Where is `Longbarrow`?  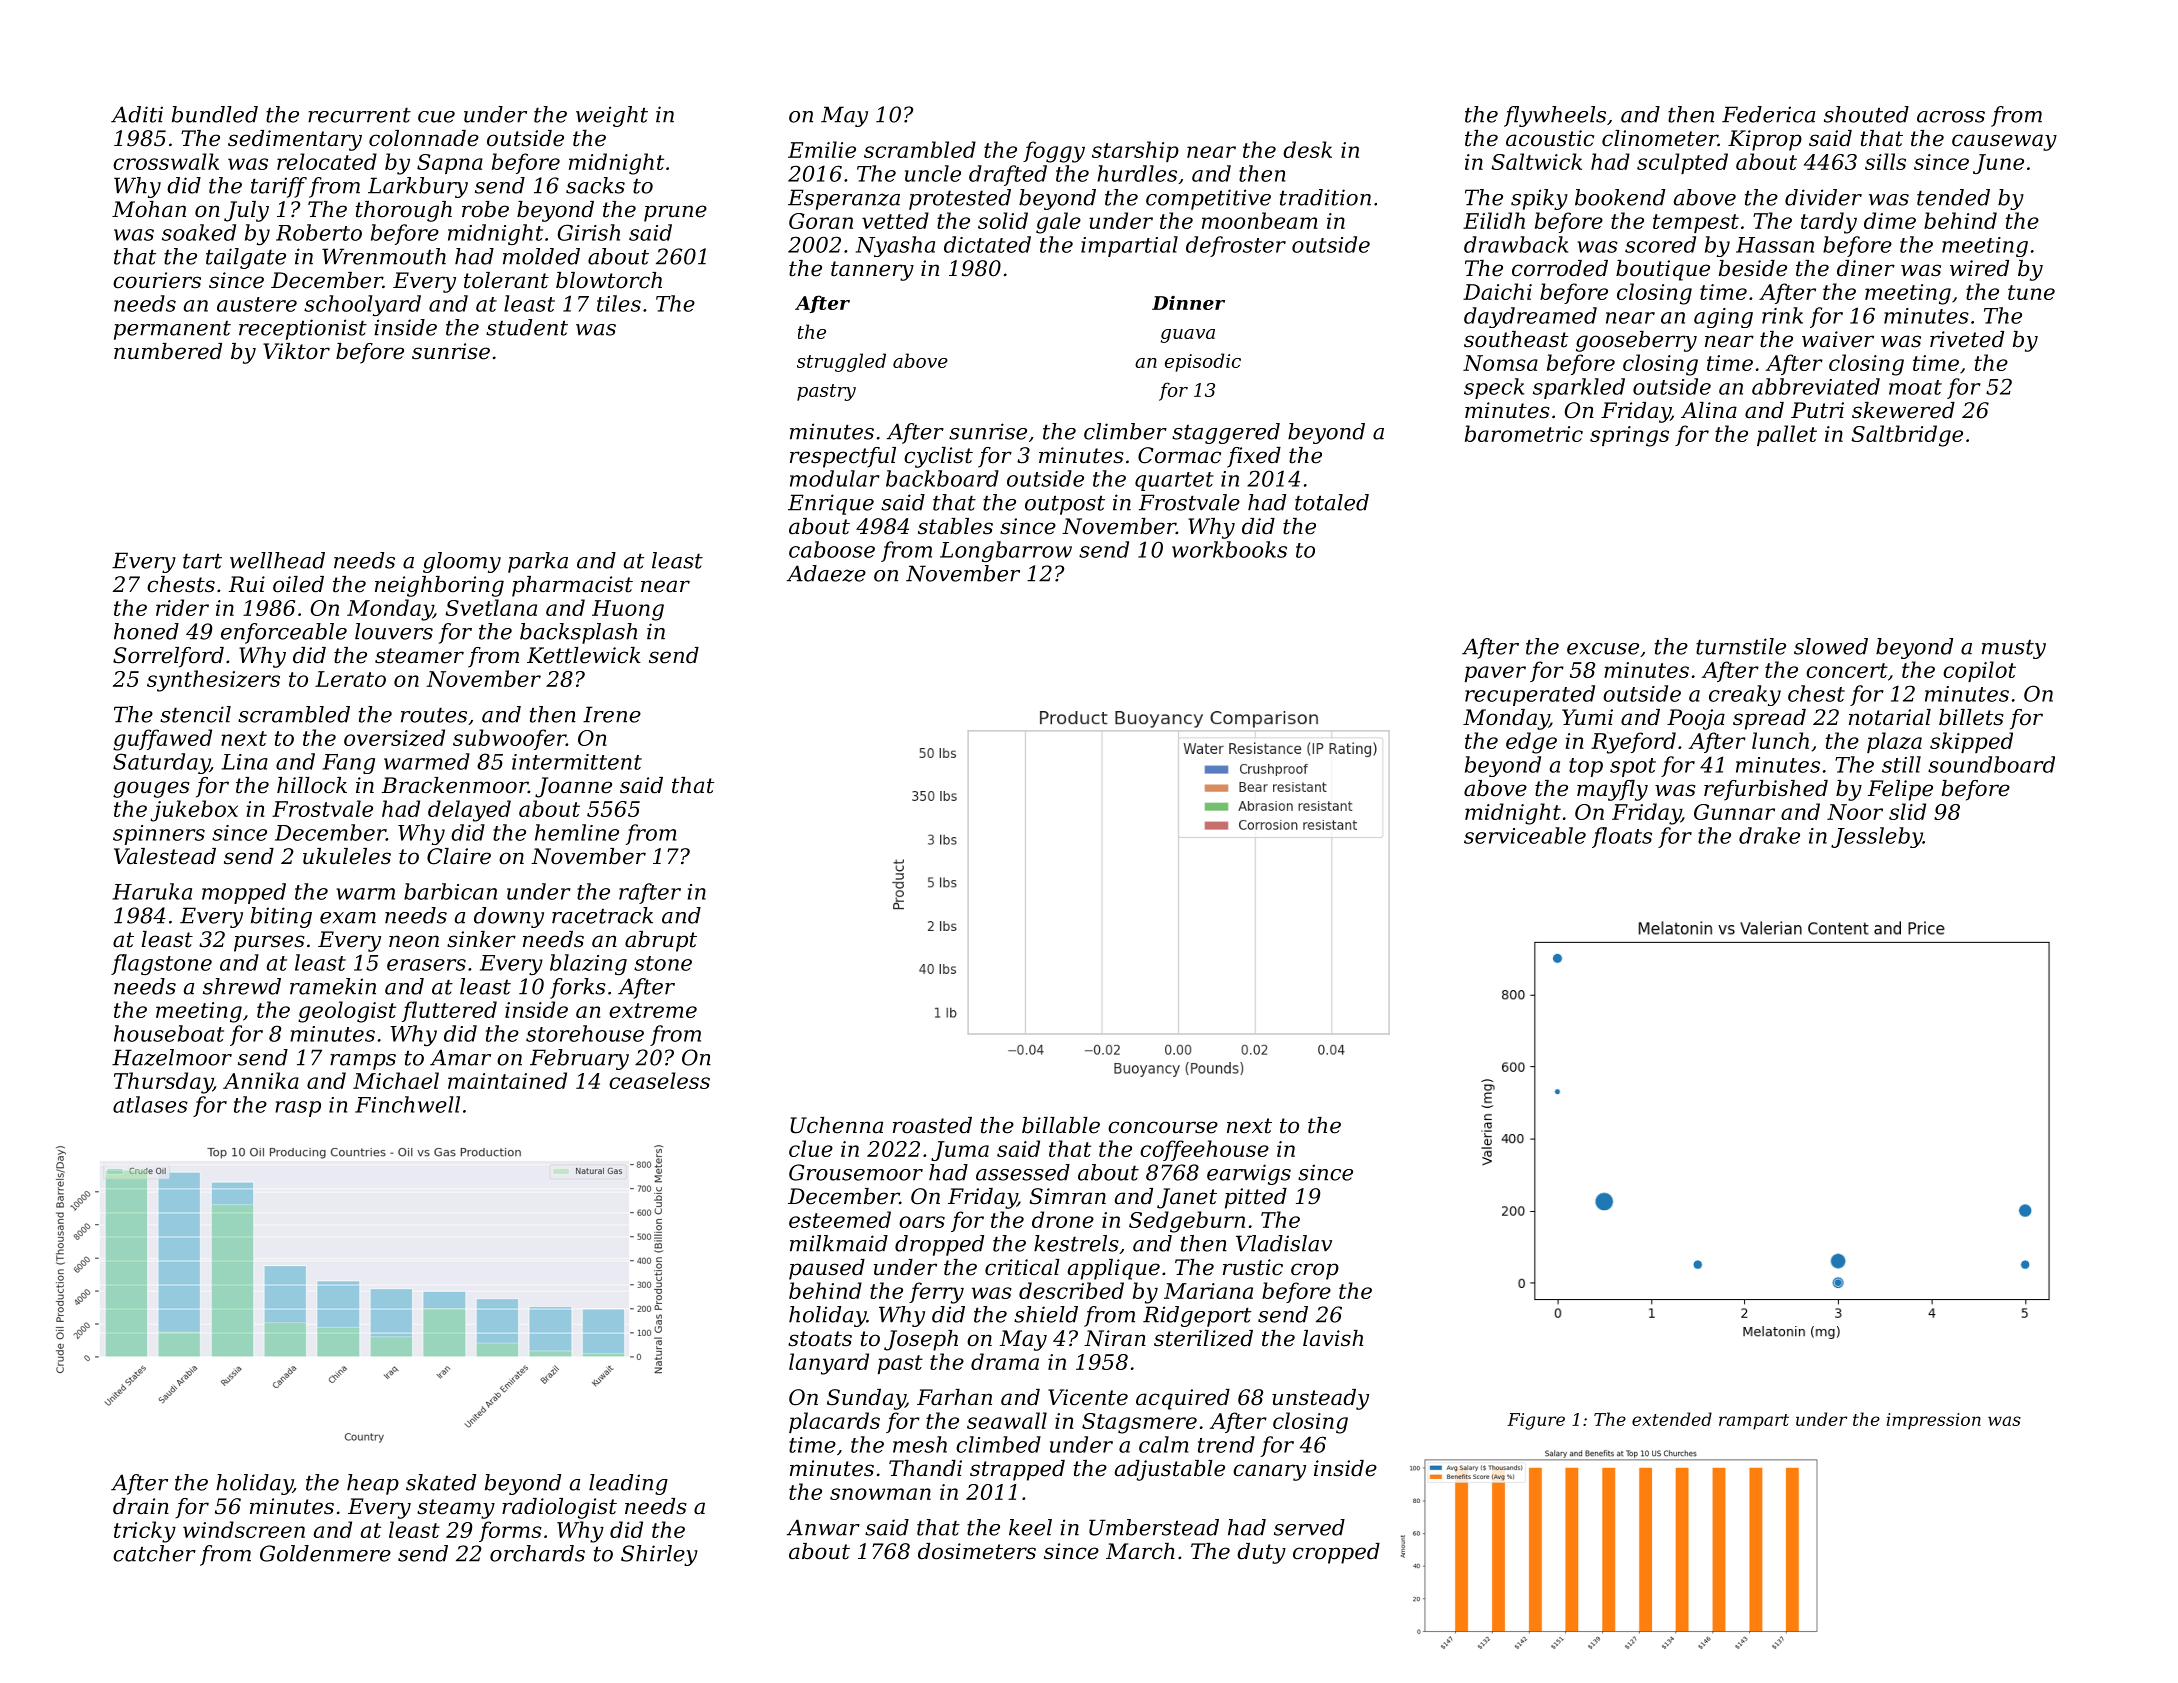 Longbarrow is located at coordinates (1006, 551).
